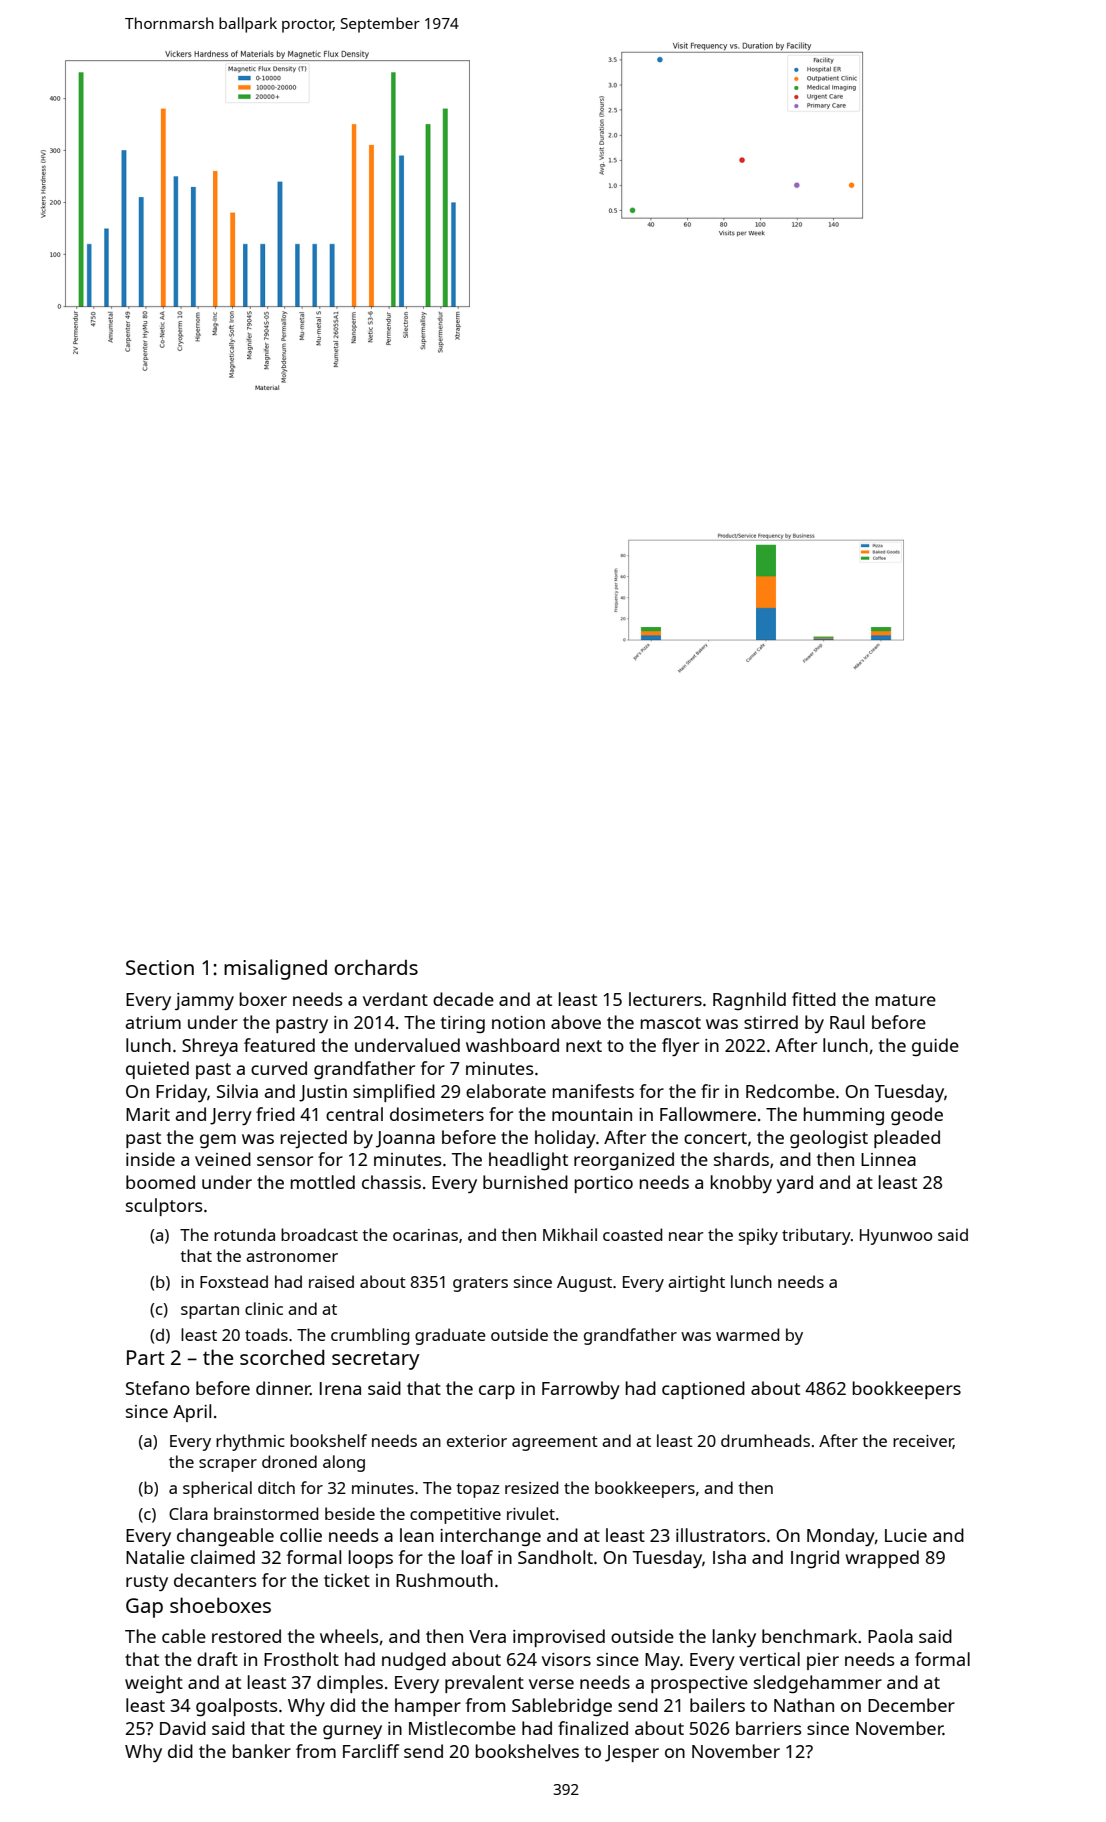 This image has height=1822, width=1106. I want to click on fitted, so click(814, 999).
